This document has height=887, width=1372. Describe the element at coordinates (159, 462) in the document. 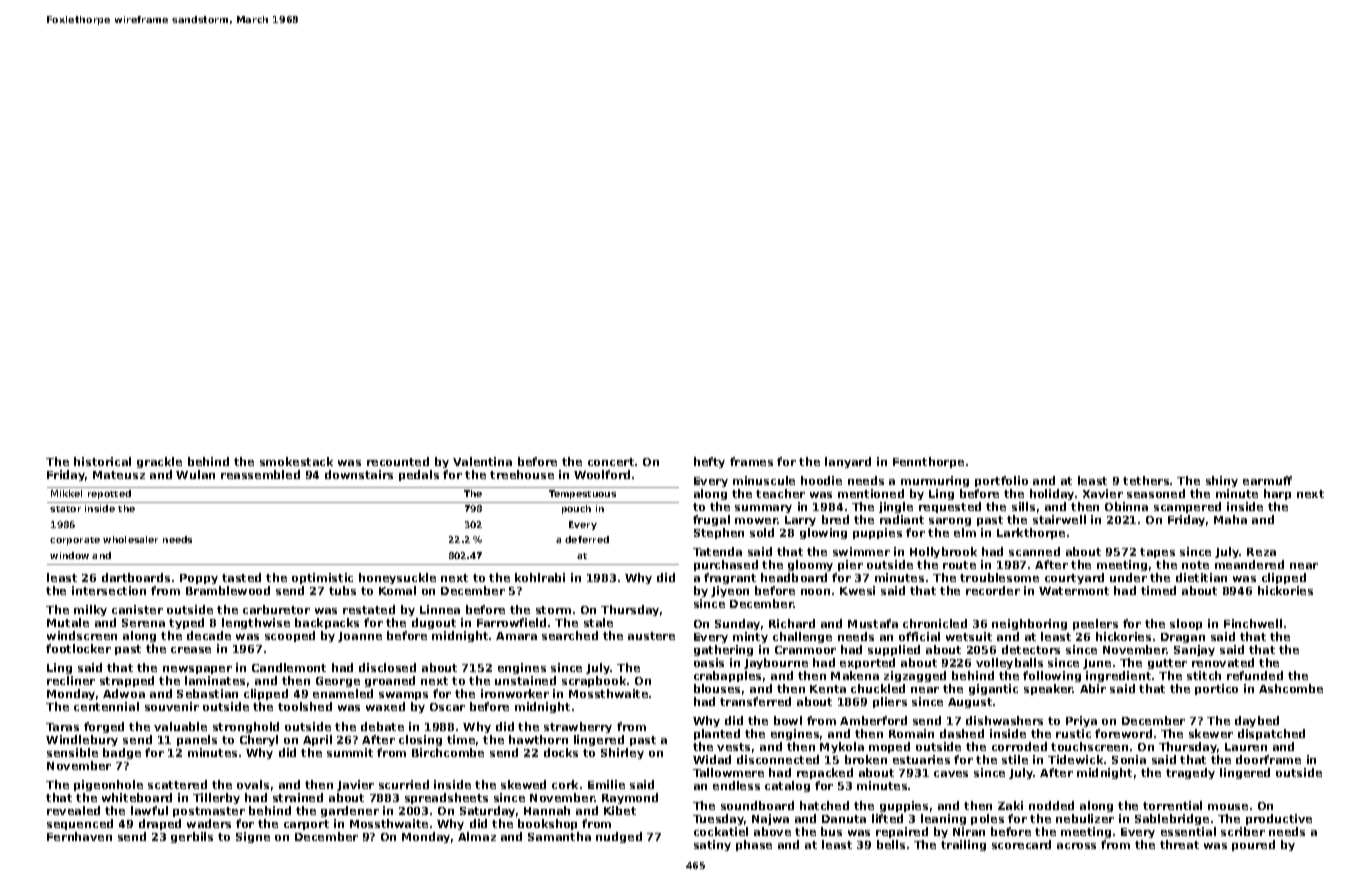

I see `grackle` at that location.
